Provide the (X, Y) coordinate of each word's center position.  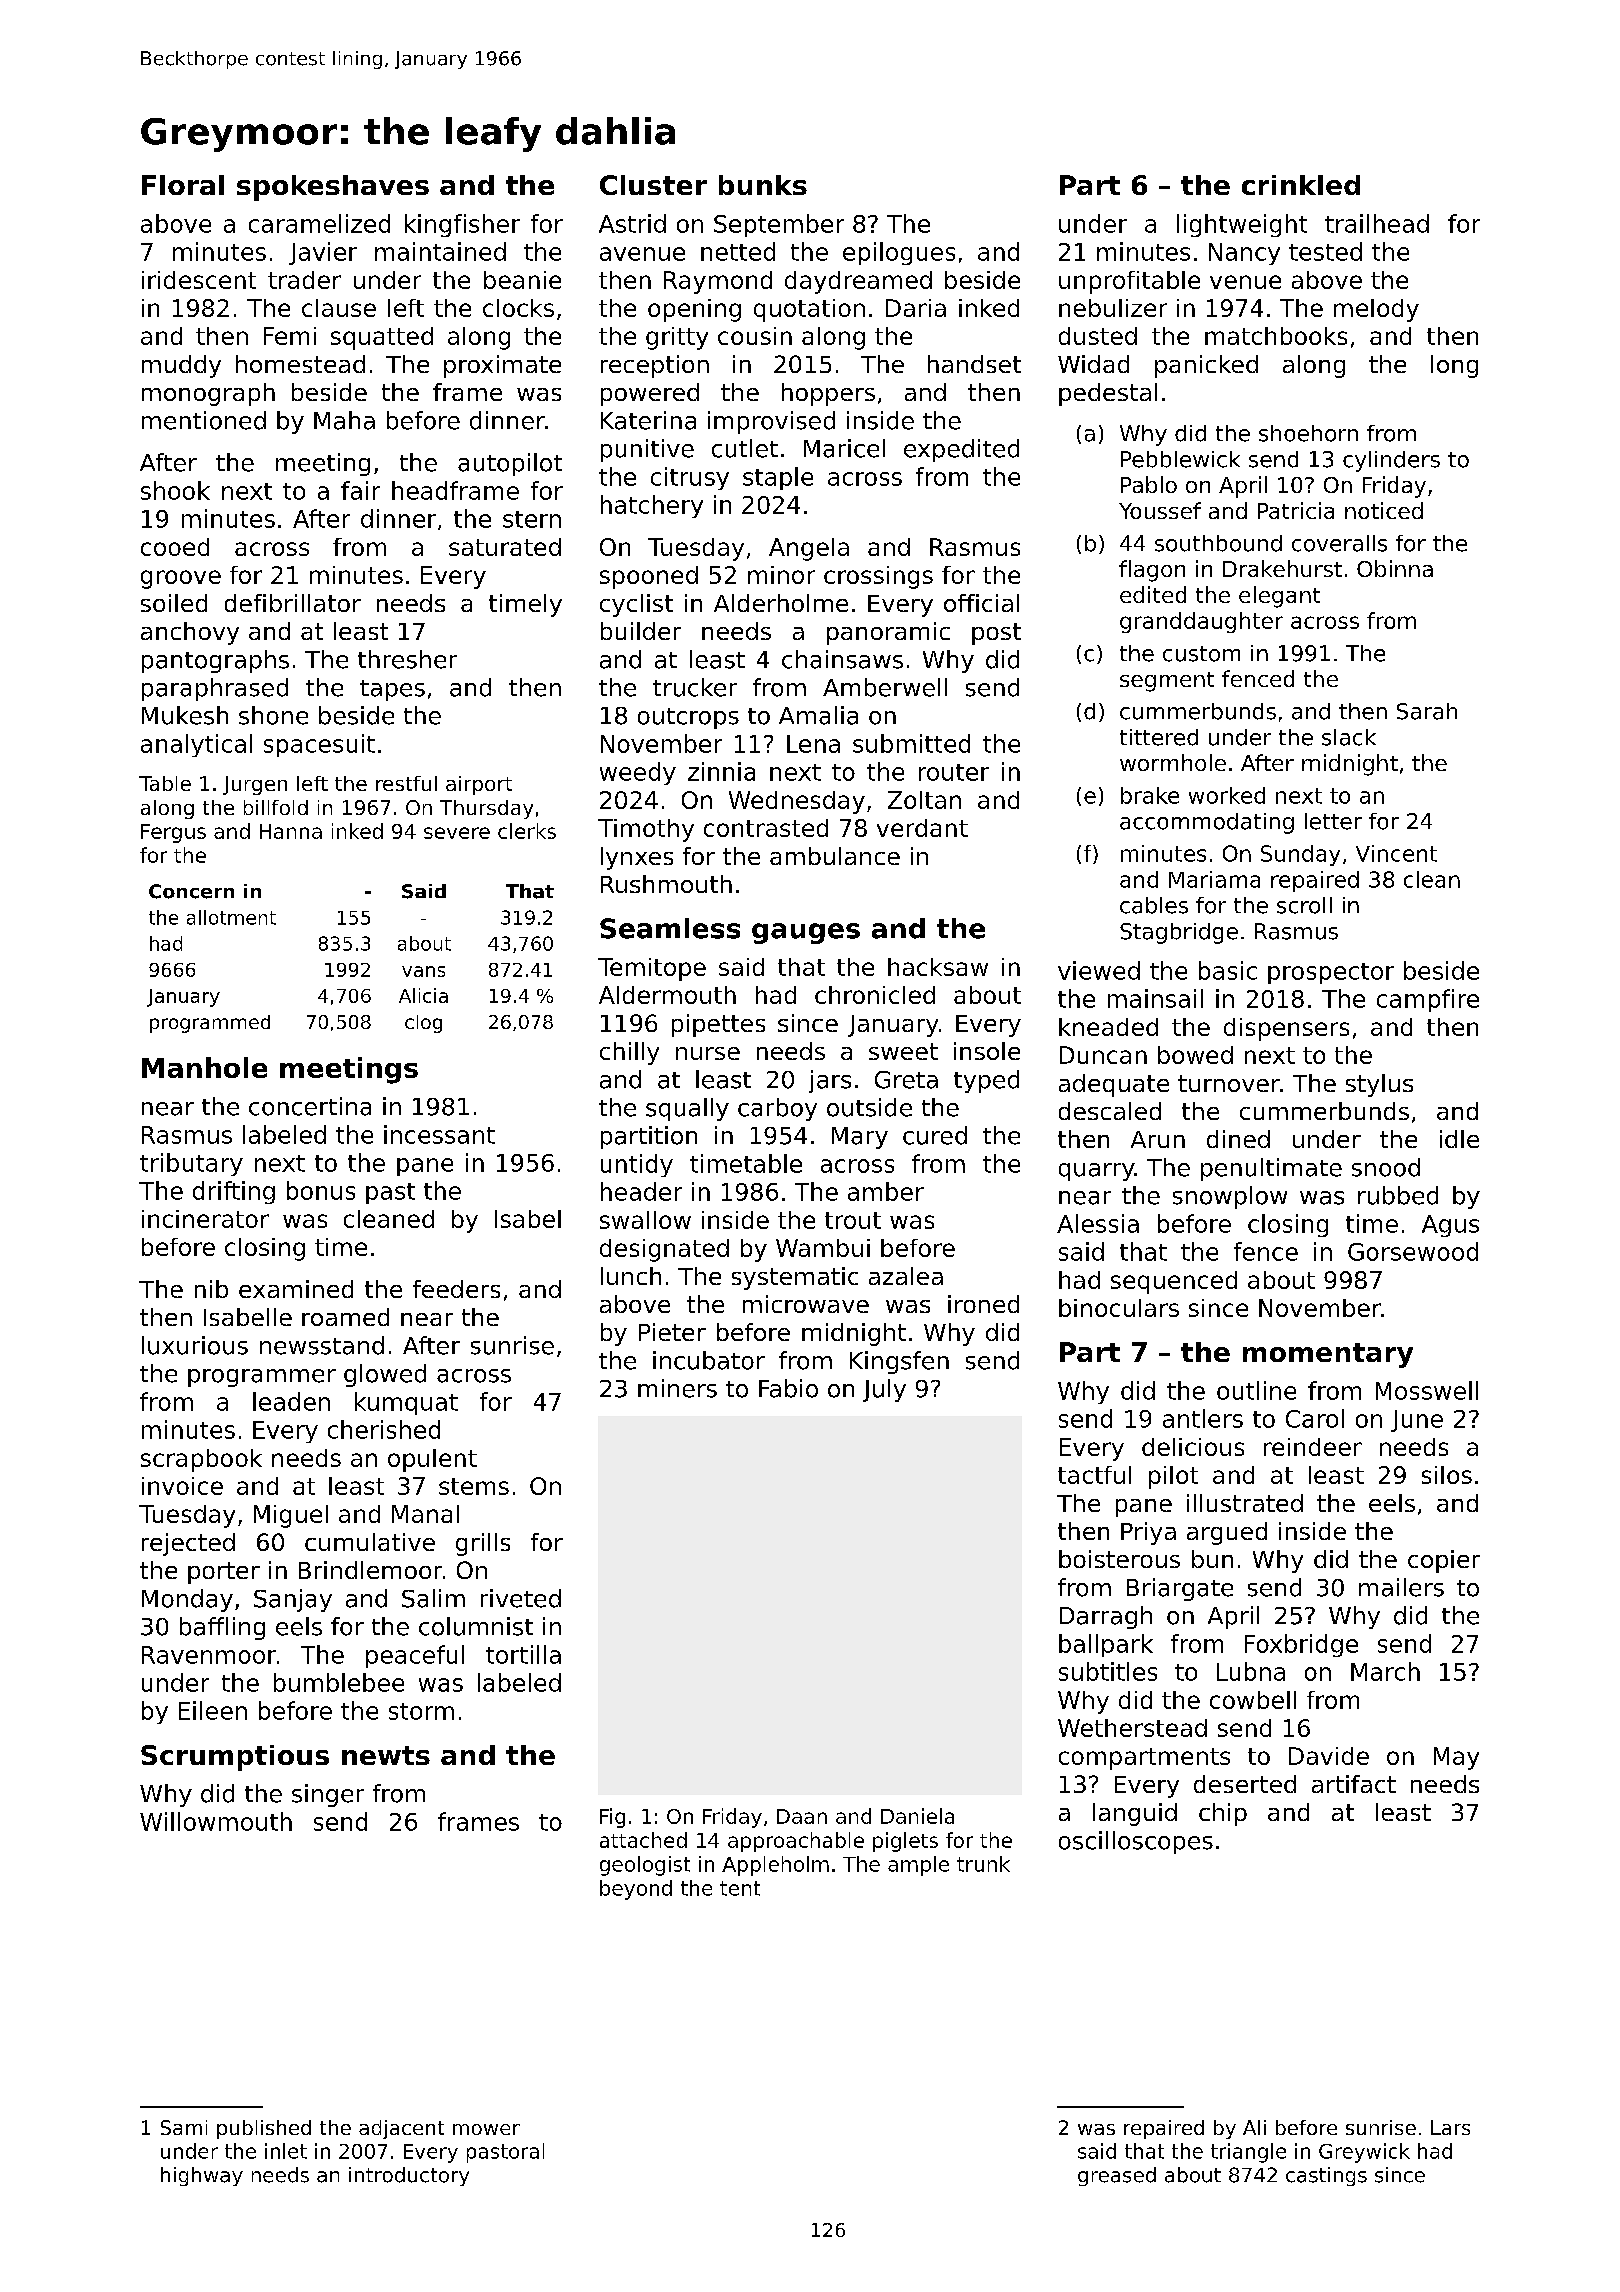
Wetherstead (1132, 1728)
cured (935, 1135)
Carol (1315, 1418)
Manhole (204, 1067)
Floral (183, 185)
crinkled (1301, 185)
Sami (184, 2127)
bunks (763, 185)
